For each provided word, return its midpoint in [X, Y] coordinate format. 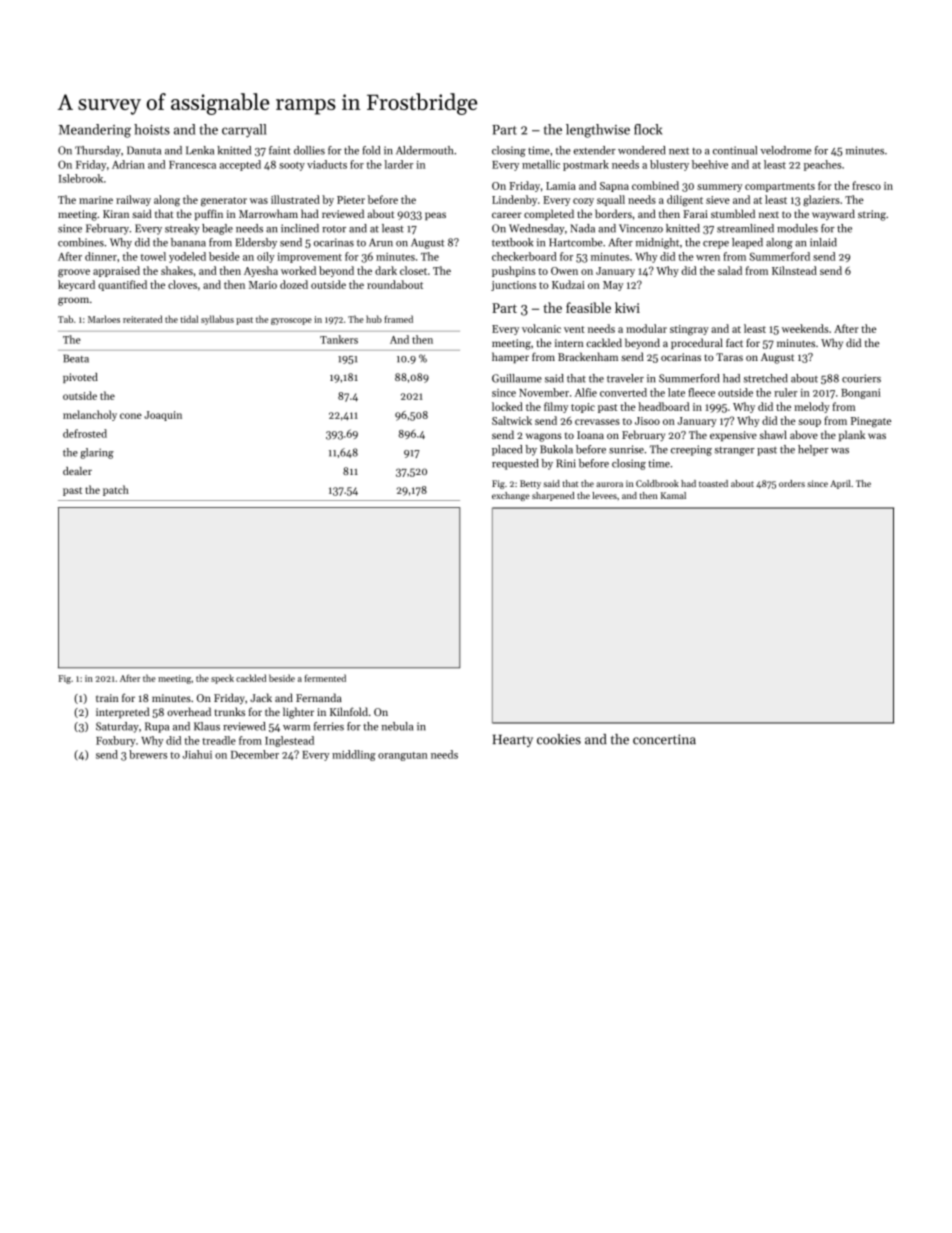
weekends [805, 328]
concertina [664, 739]
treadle [219, 740]
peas [435, 216]
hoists [152, 129]
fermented [325, 678]
